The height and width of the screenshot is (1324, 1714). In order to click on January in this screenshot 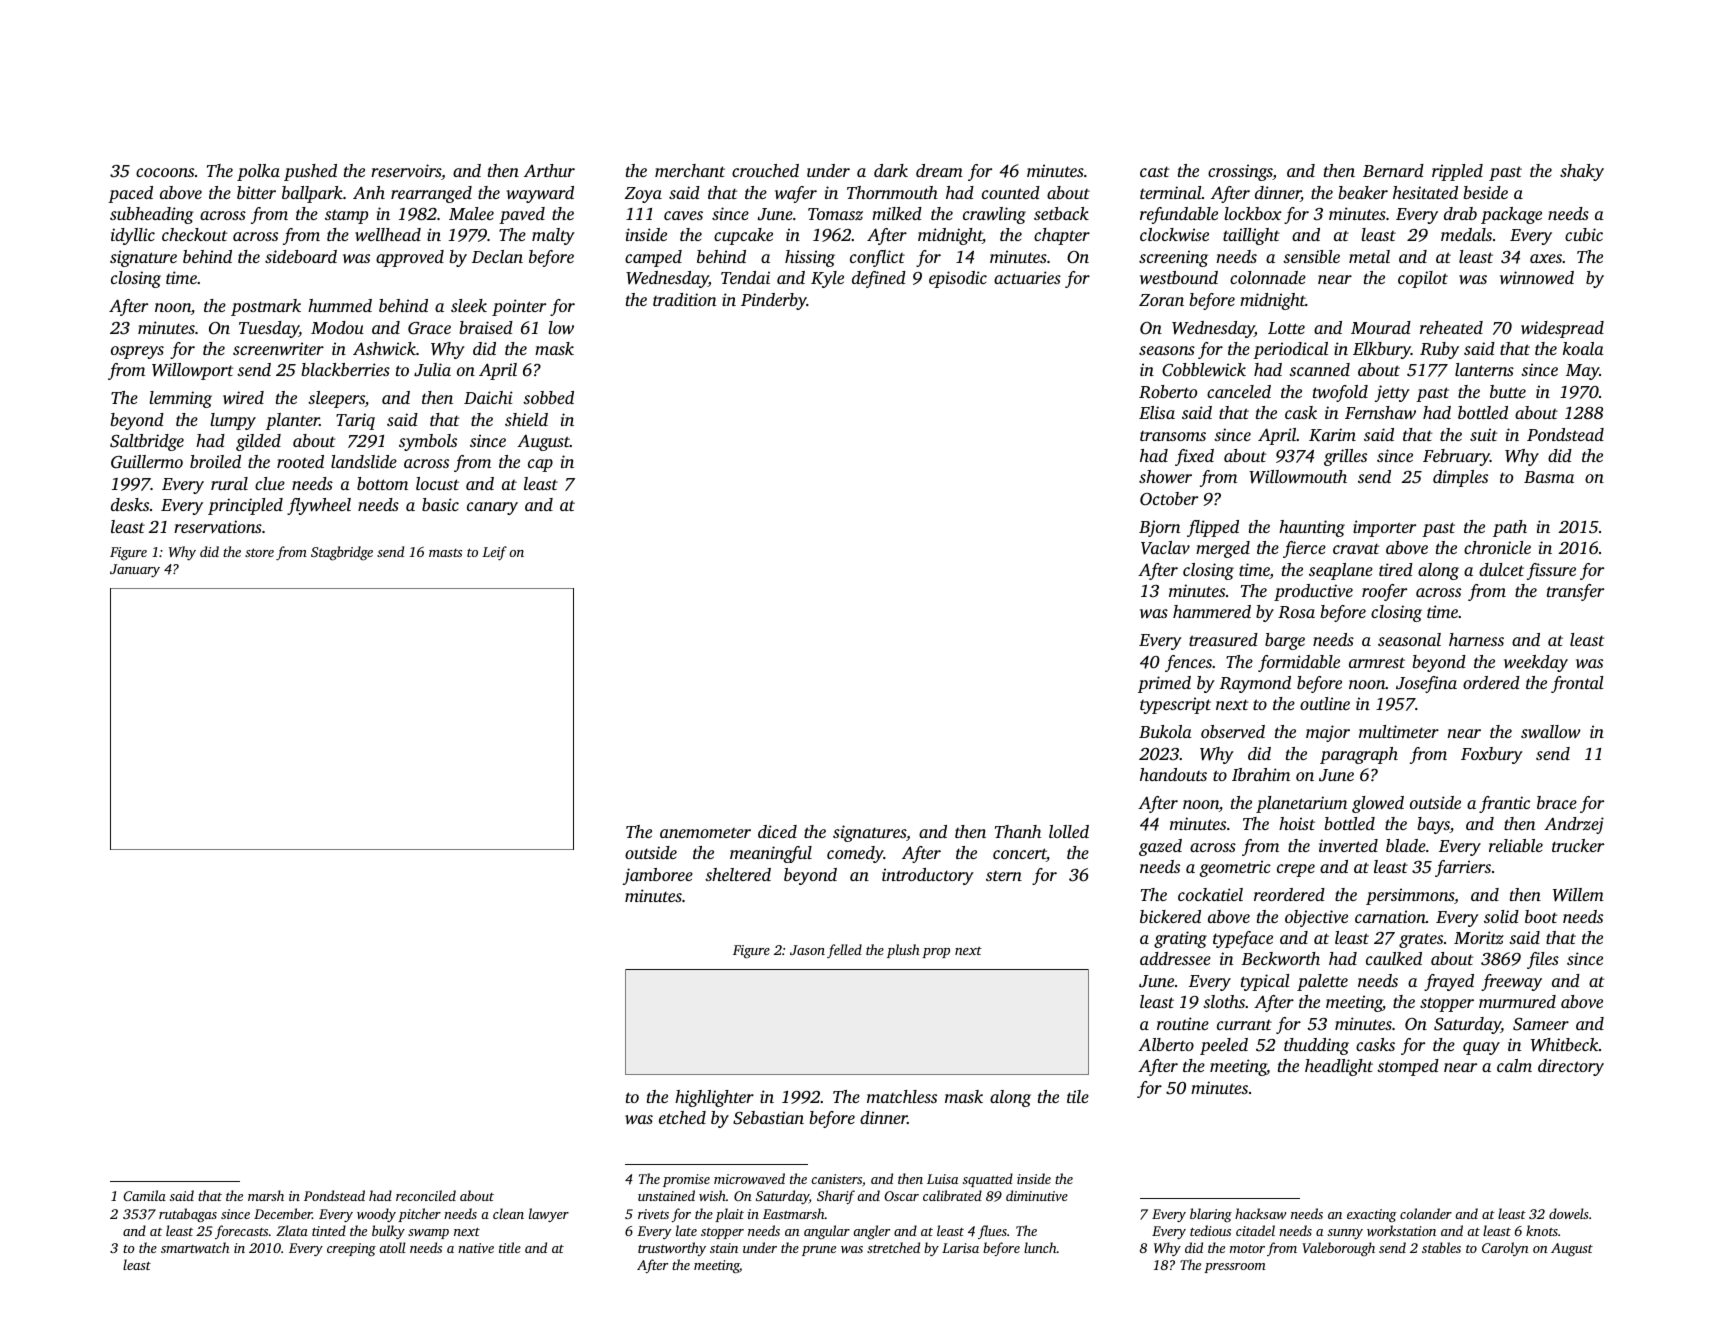, I will do `click(135, 571)`.
